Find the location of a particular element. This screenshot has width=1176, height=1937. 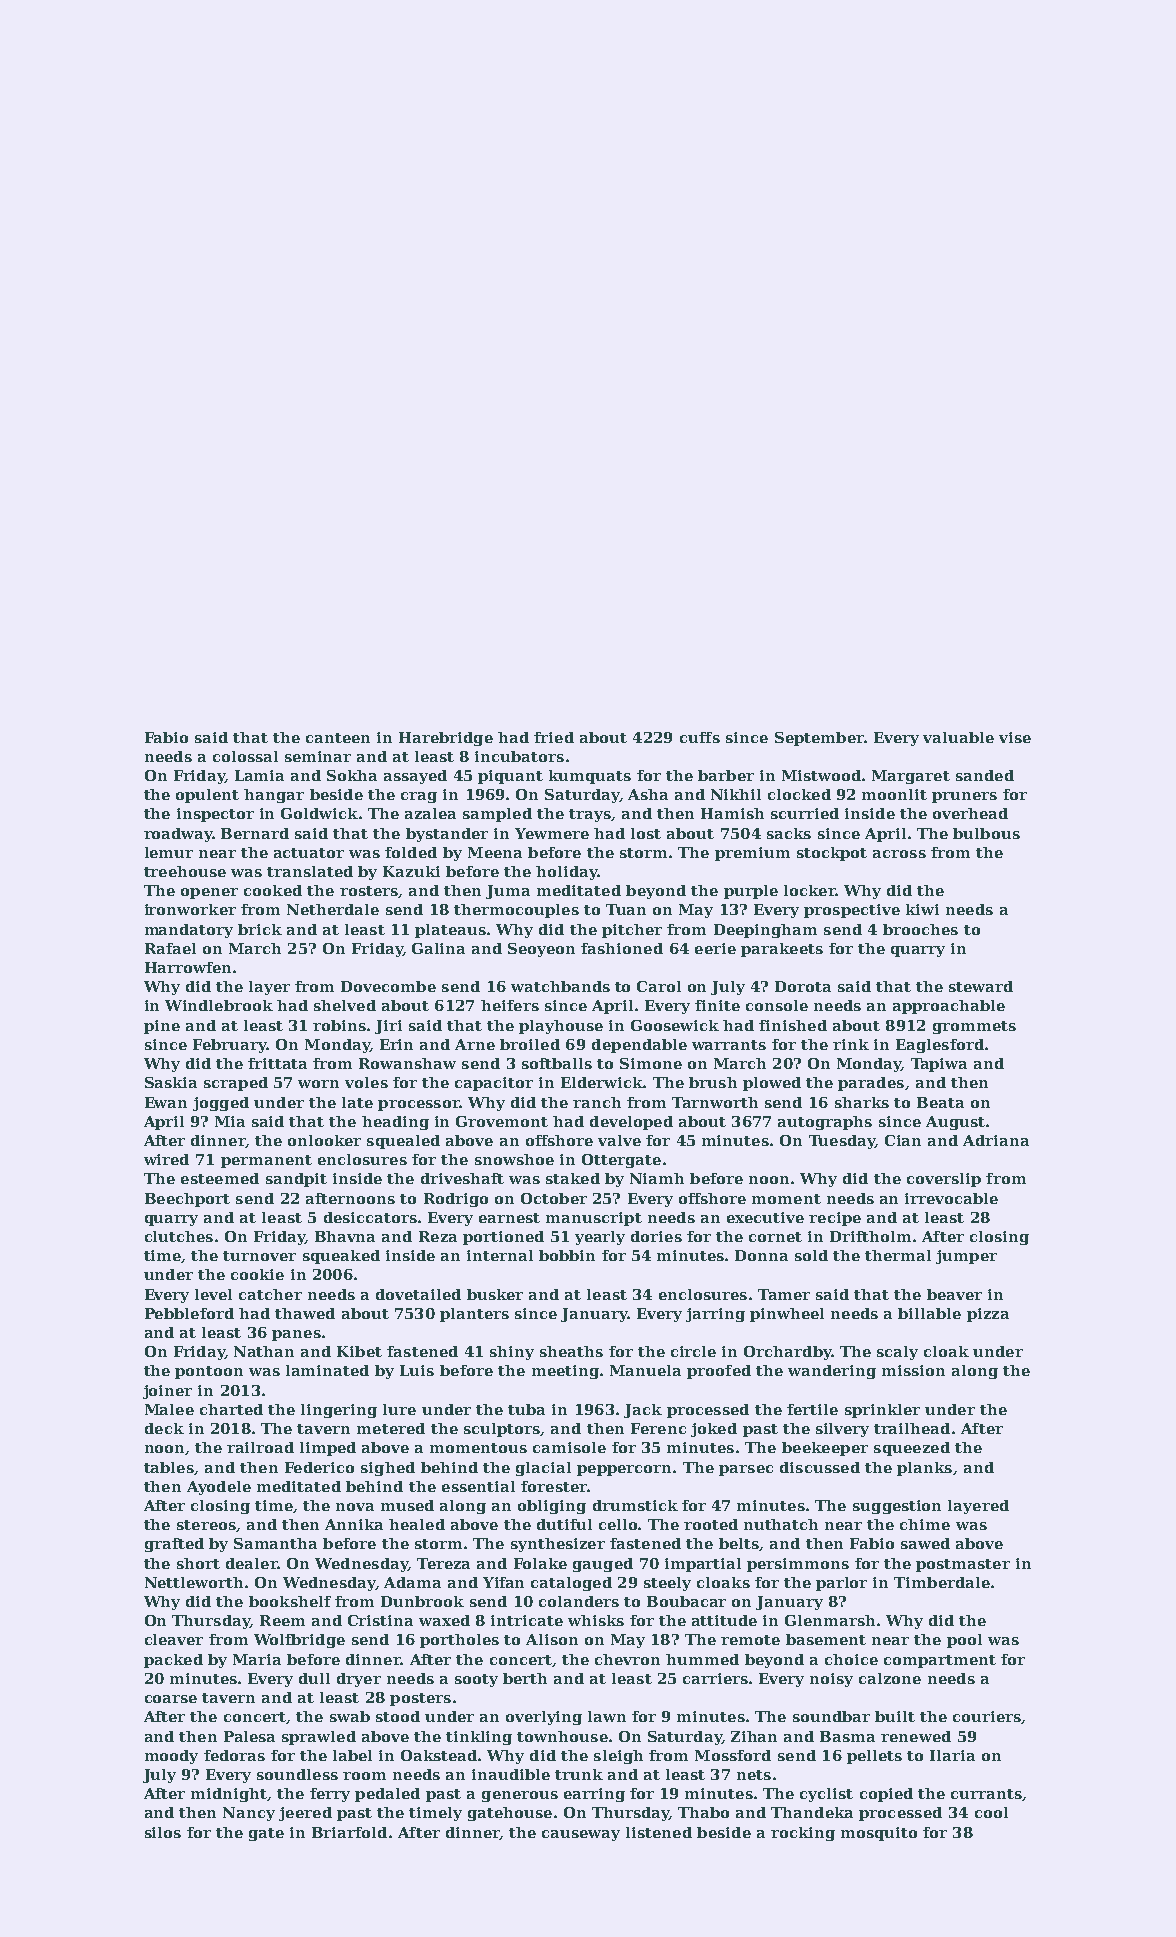

pitcher is located at coordinates (632, 931).
